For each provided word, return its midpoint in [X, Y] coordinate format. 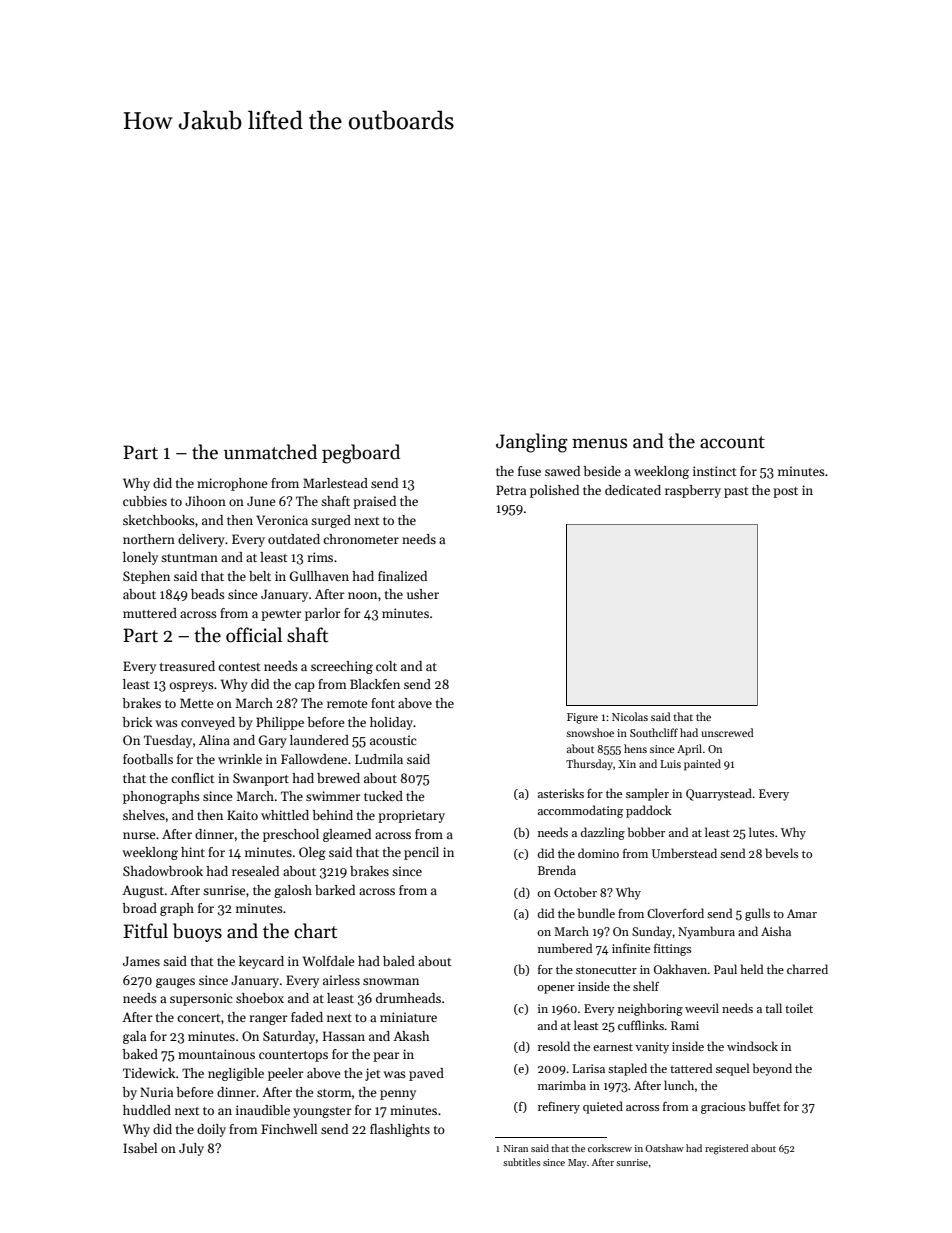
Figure [582, 718]
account [732, 442]
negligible [236, 1074]
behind [332, 815]
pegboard [361, 454]
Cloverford [675, 913]
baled [399, 961]
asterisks [561, 793]
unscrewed [727, 732]
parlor [323, 614]
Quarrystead [719, 794]
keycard [261, 962]
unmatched [270, 452]
